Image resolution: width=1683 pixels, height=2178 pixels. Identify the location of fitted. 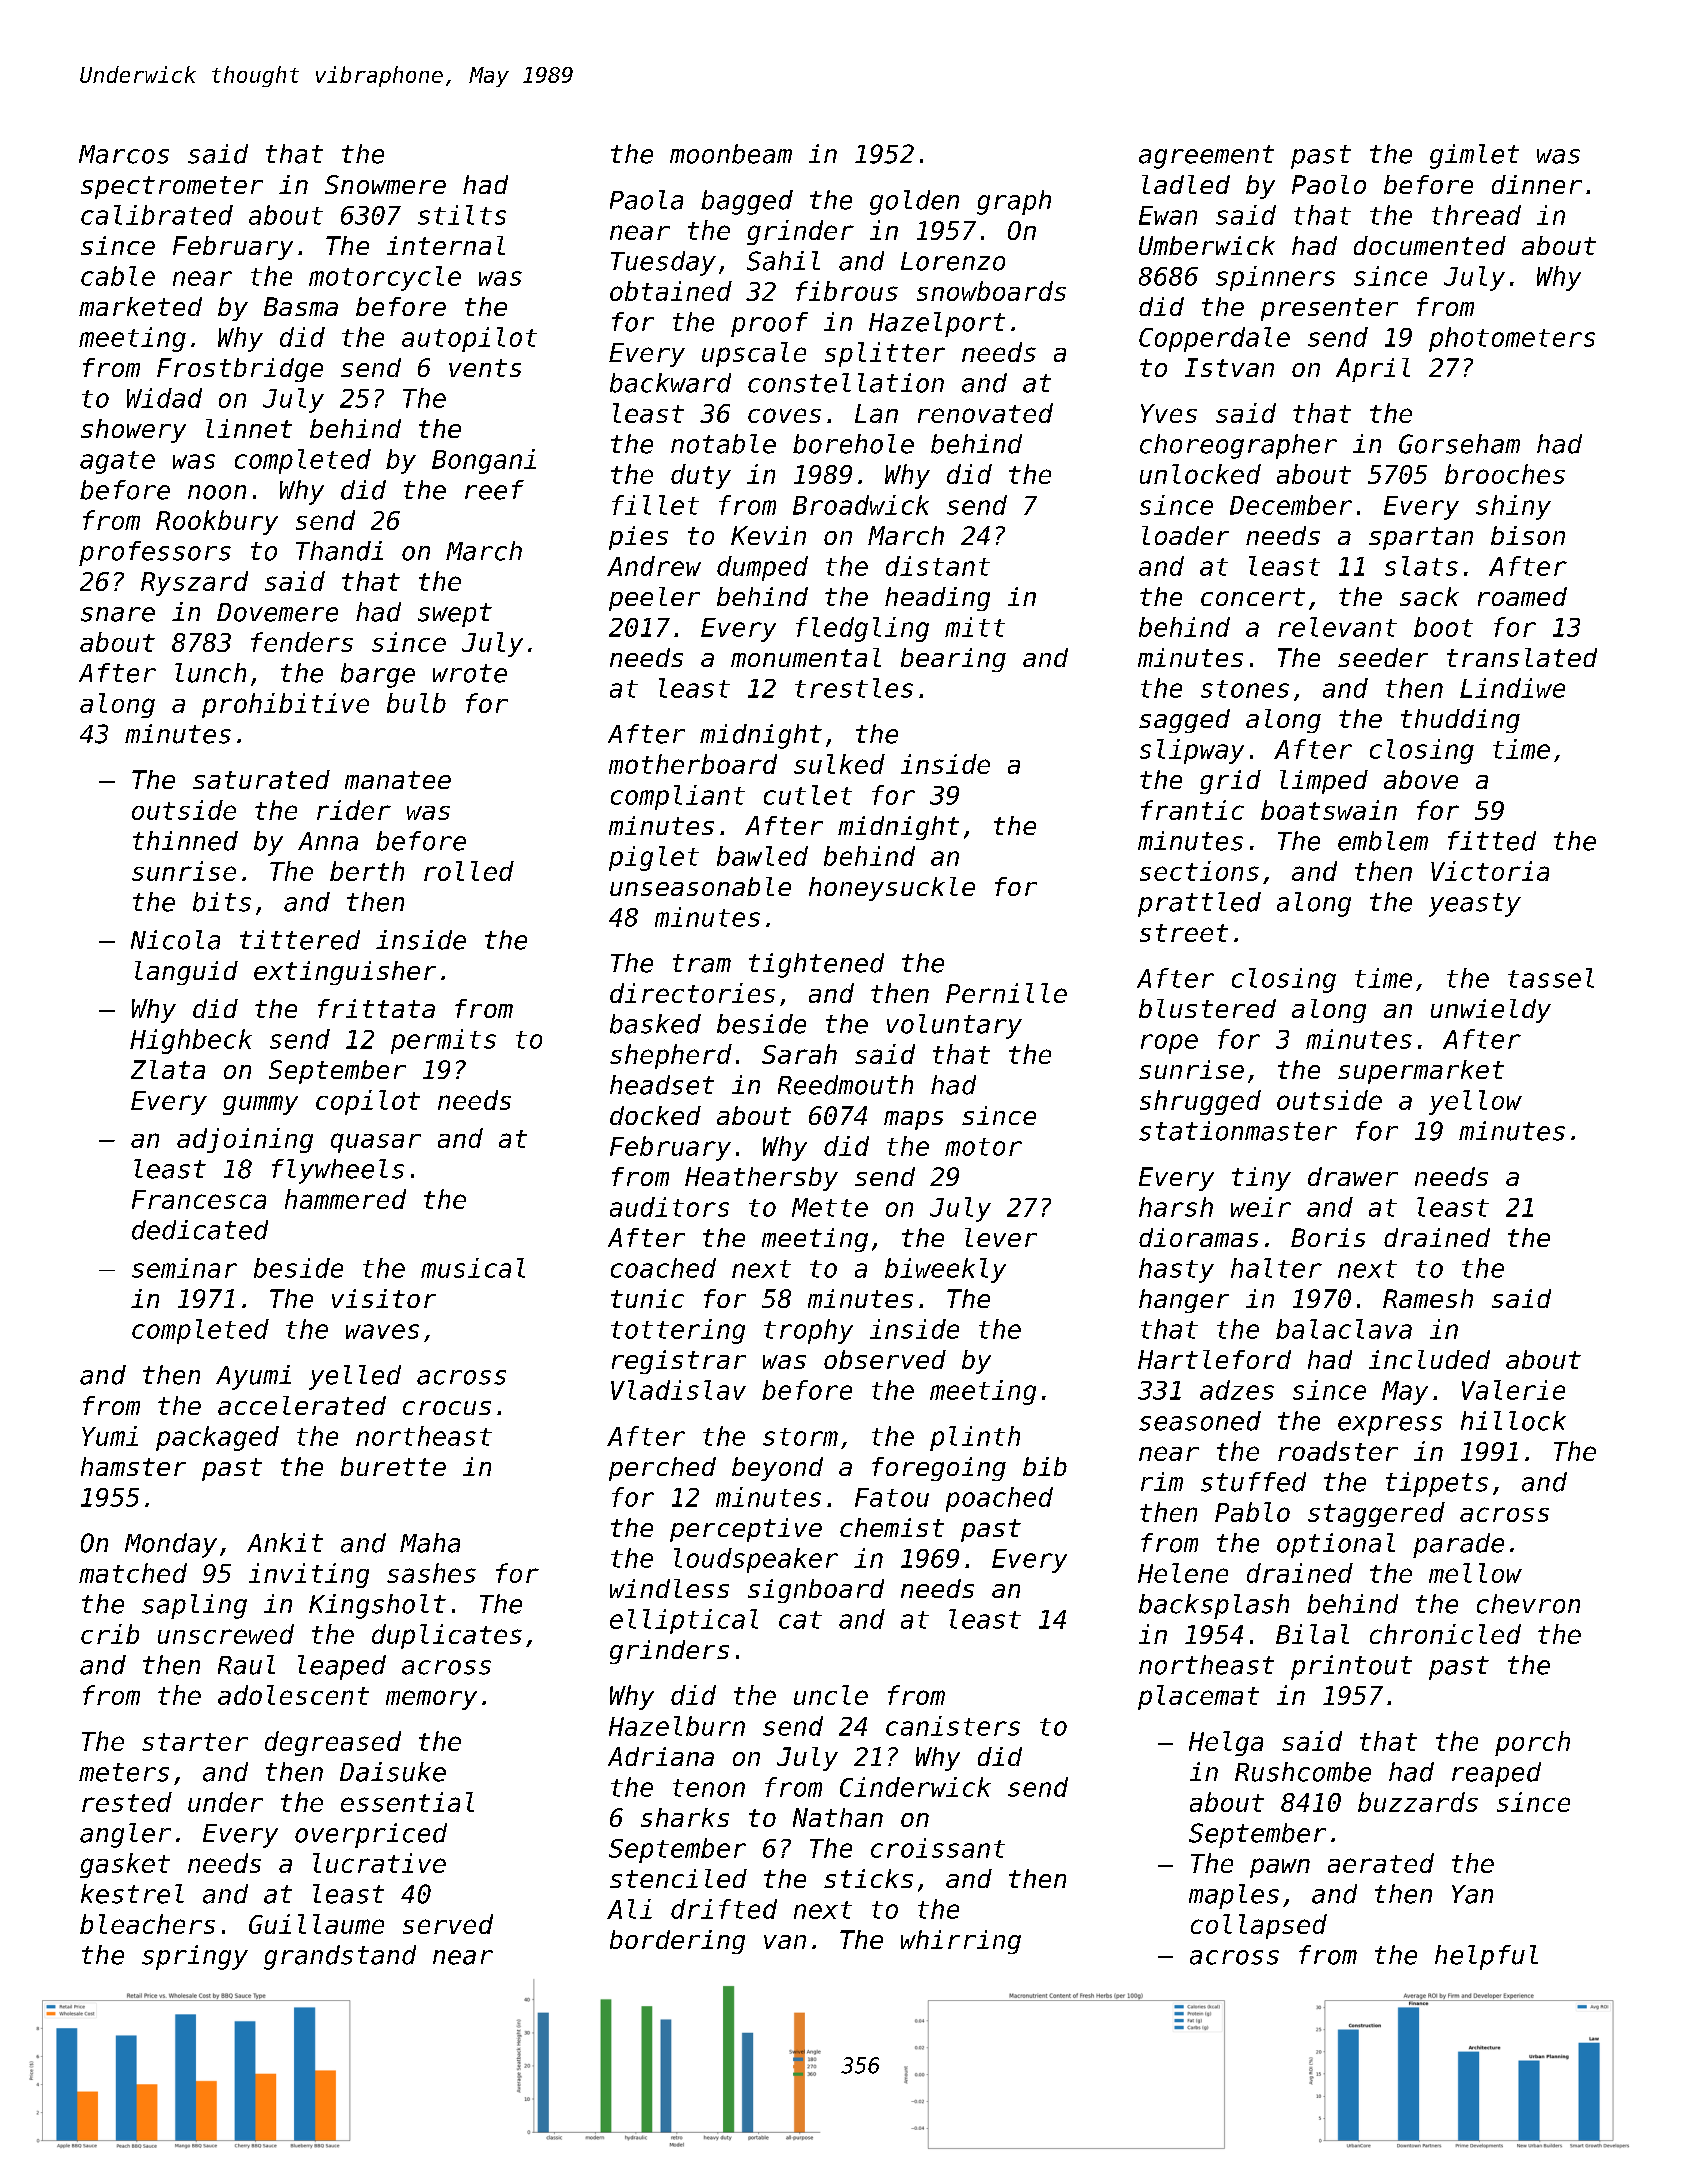
(1492, 841).
